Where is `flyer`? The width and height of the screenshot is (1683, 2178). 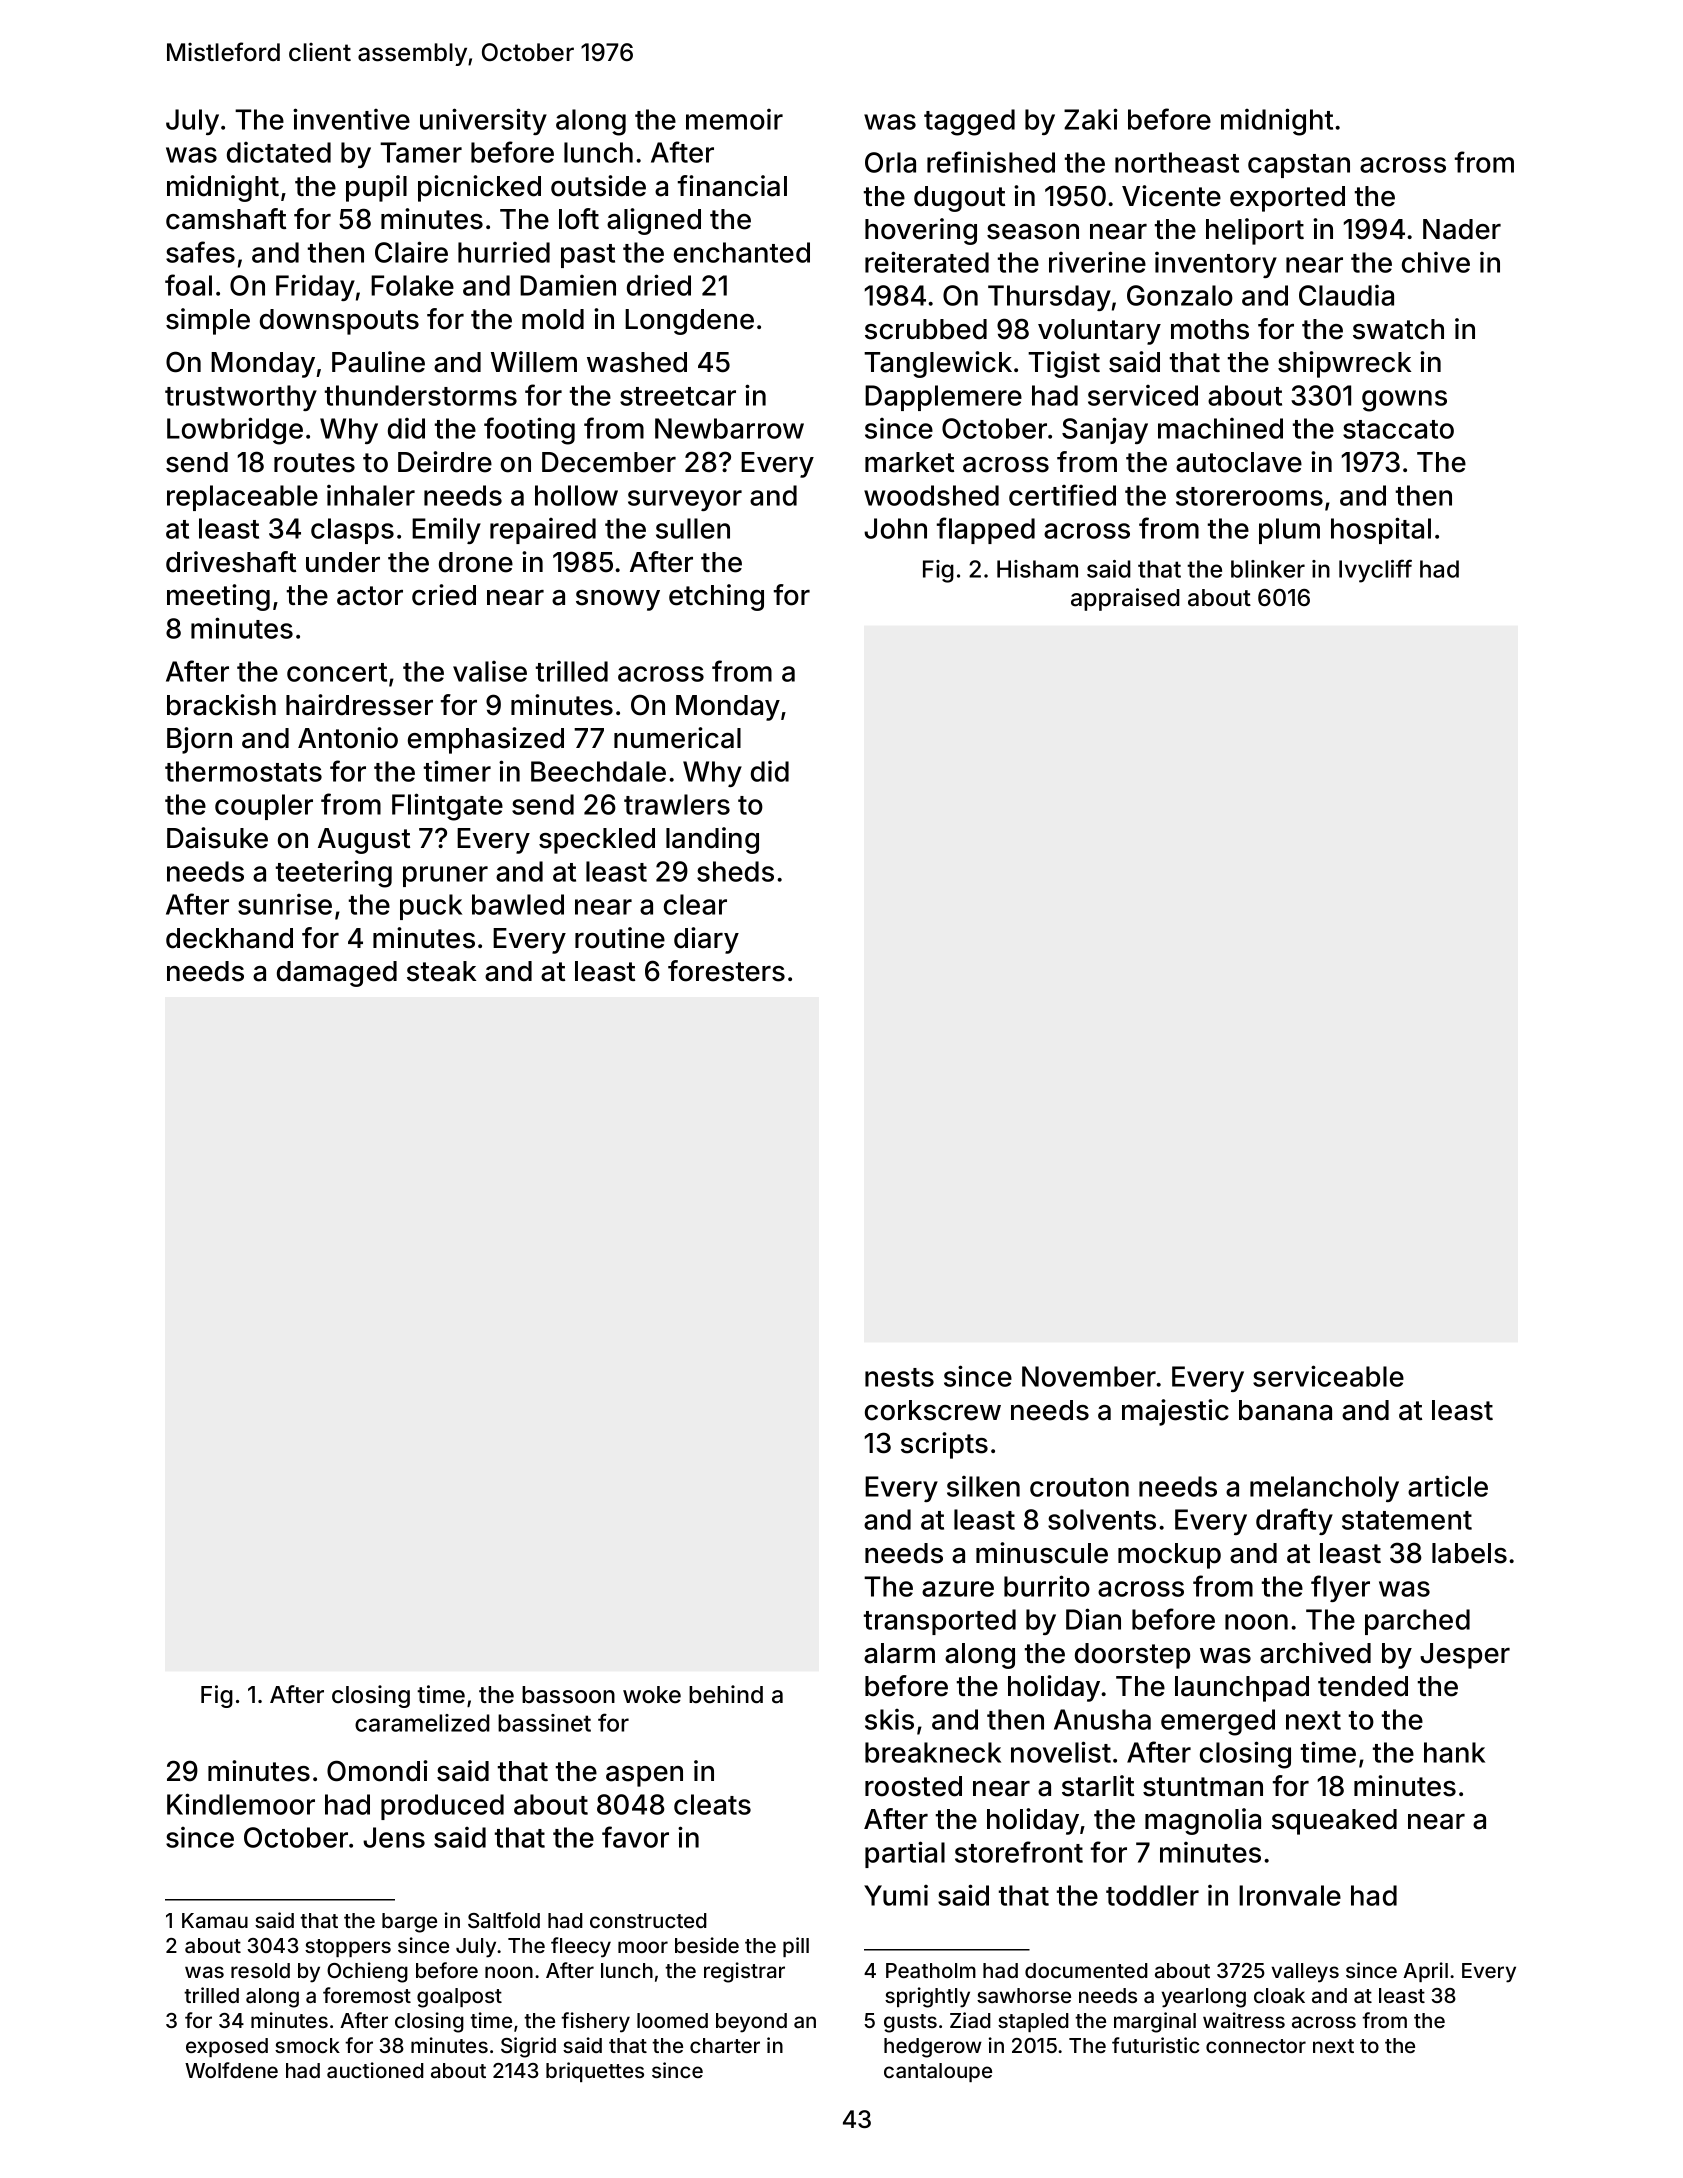
flyer is located at coordinates (1340, 1588).
